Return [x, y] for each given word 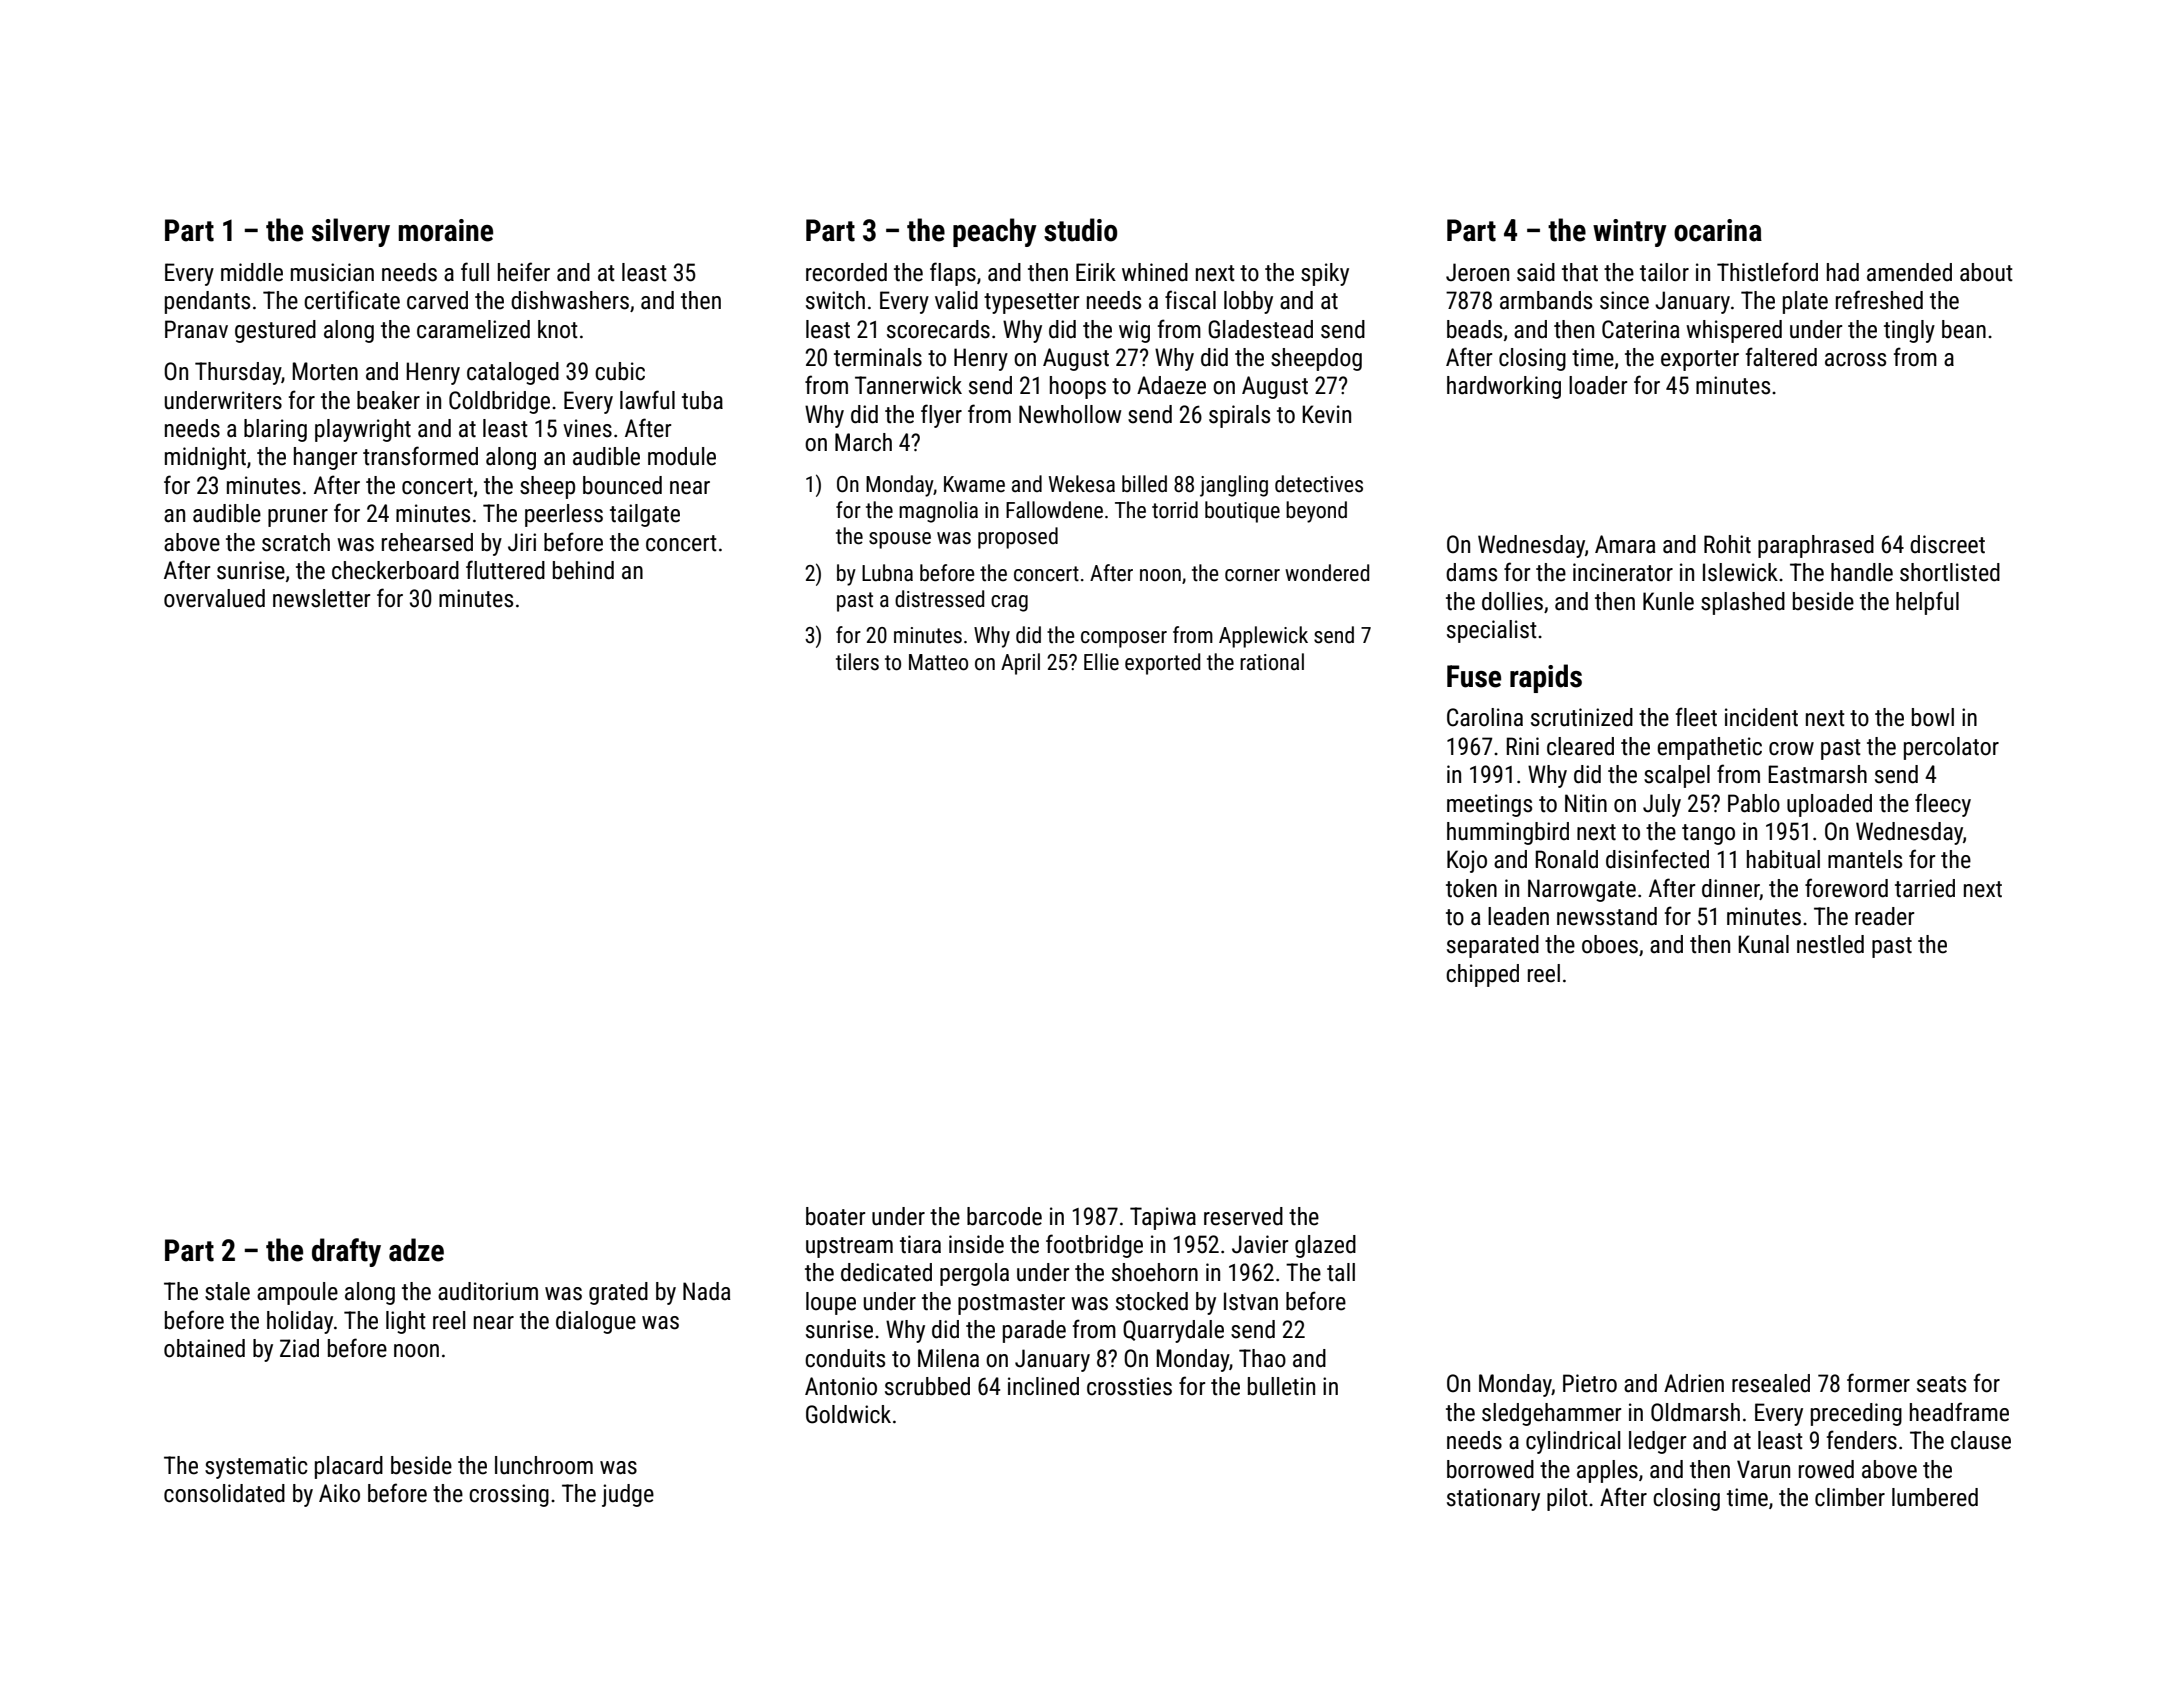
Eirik [1096, 272]
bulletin [1281, 1386]
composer [1124, 639]
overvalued [214, 598]
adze [416, 1250]
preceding [1856, 1414]
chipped [1482, 975]
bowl [1933, 717]
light [406, 1322]
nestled [1830, 944]
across [1855, 360]
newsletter [321, 598]
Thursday [238, 373]
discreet [1947, 544]
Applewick [1263, 637]
